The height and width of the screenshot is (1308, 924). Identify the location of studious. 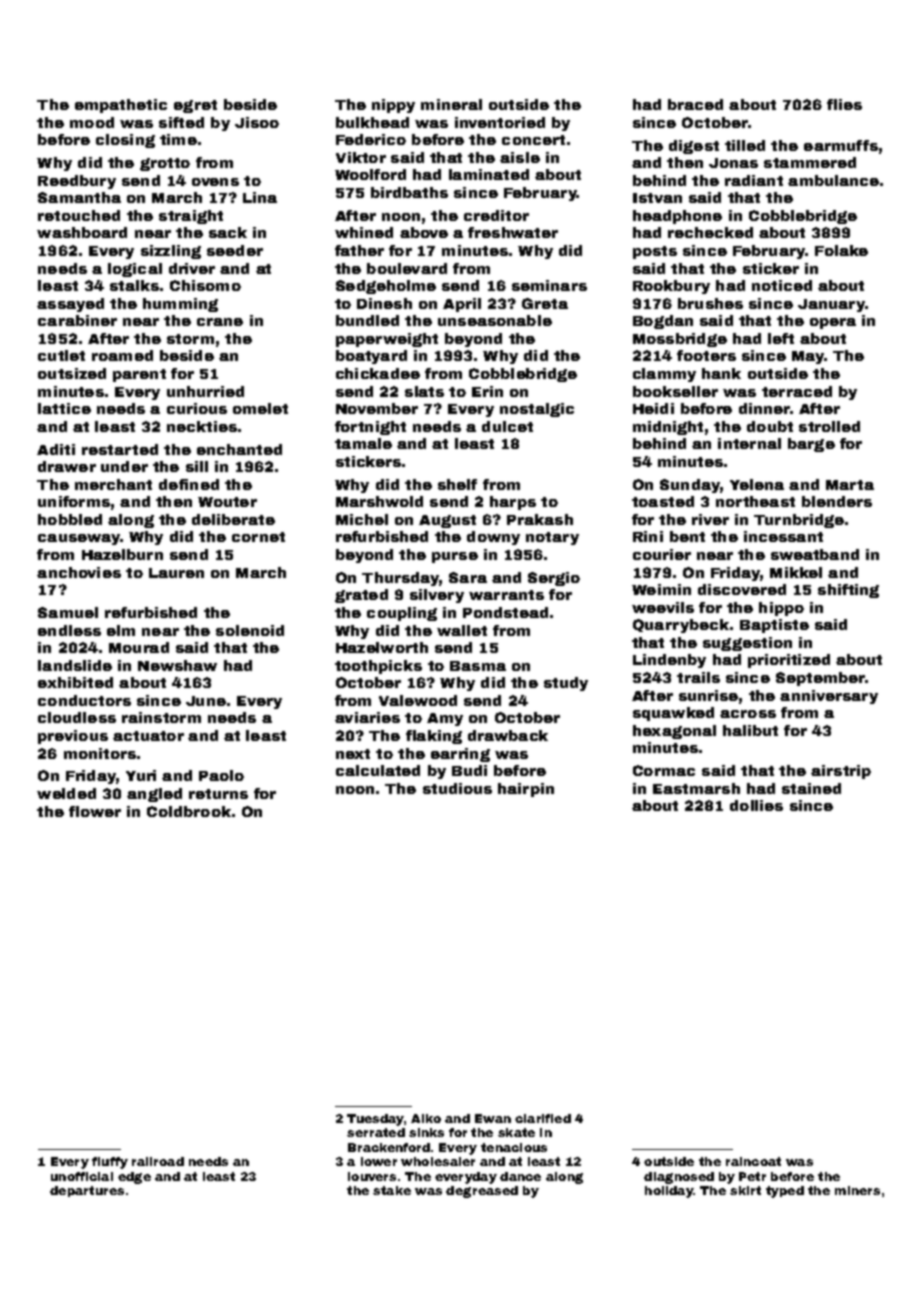
(457, 788).
